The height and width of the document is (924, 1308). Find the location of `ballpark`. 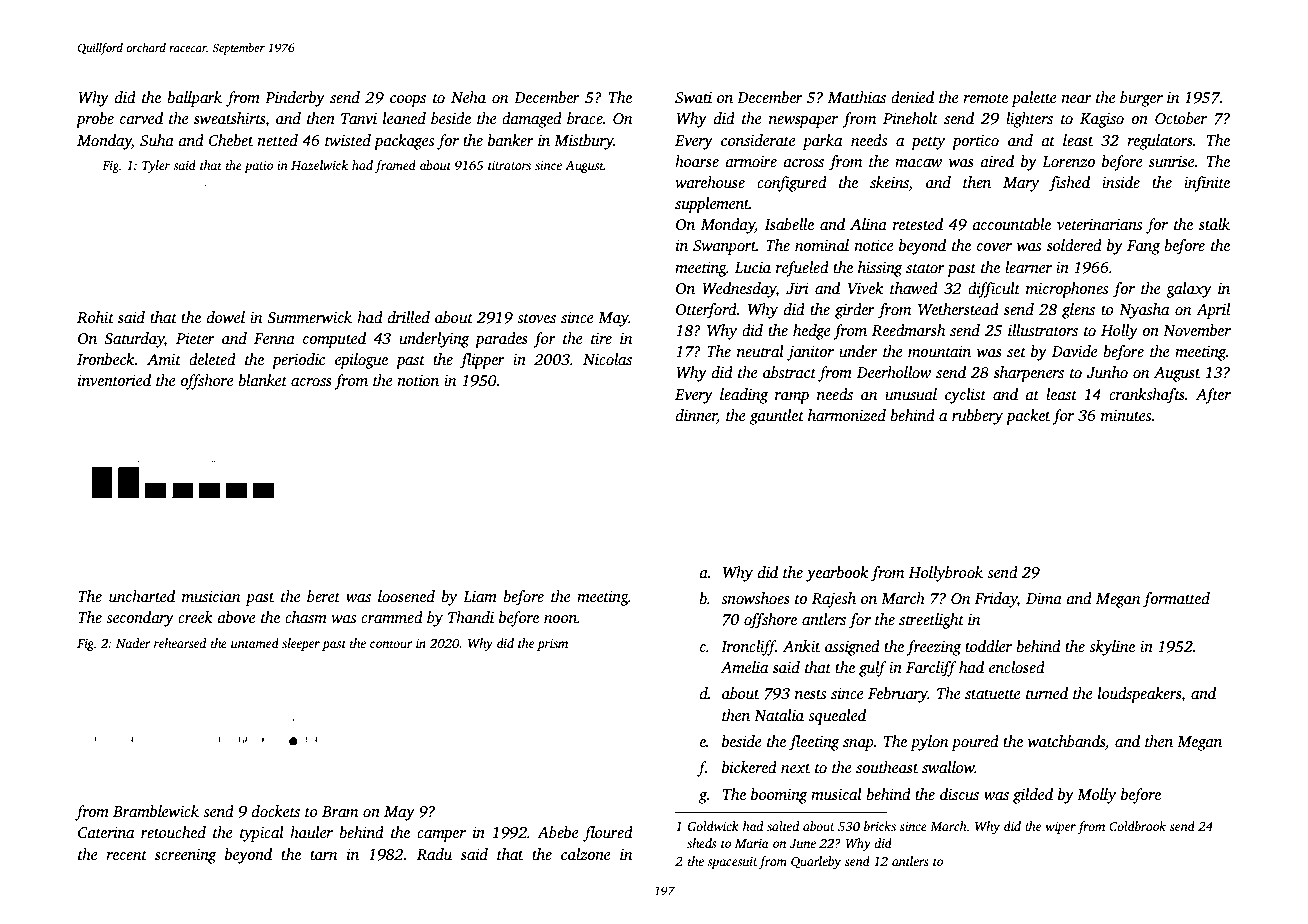

ballpark is located at coordinates (194, 99).
